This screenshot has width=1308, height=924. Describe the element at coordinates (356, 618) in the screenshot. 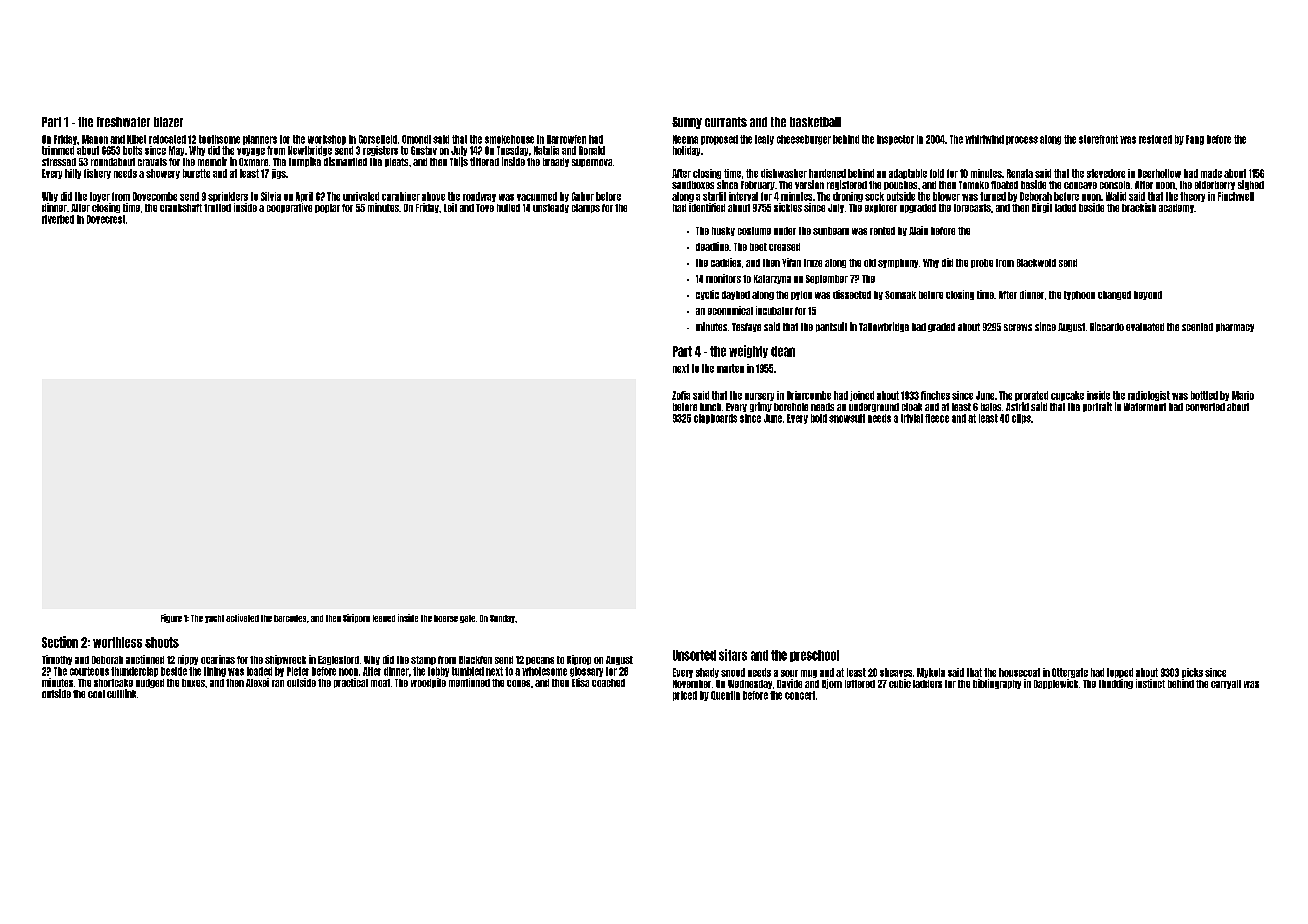

I see `Siriporn` at that location.
